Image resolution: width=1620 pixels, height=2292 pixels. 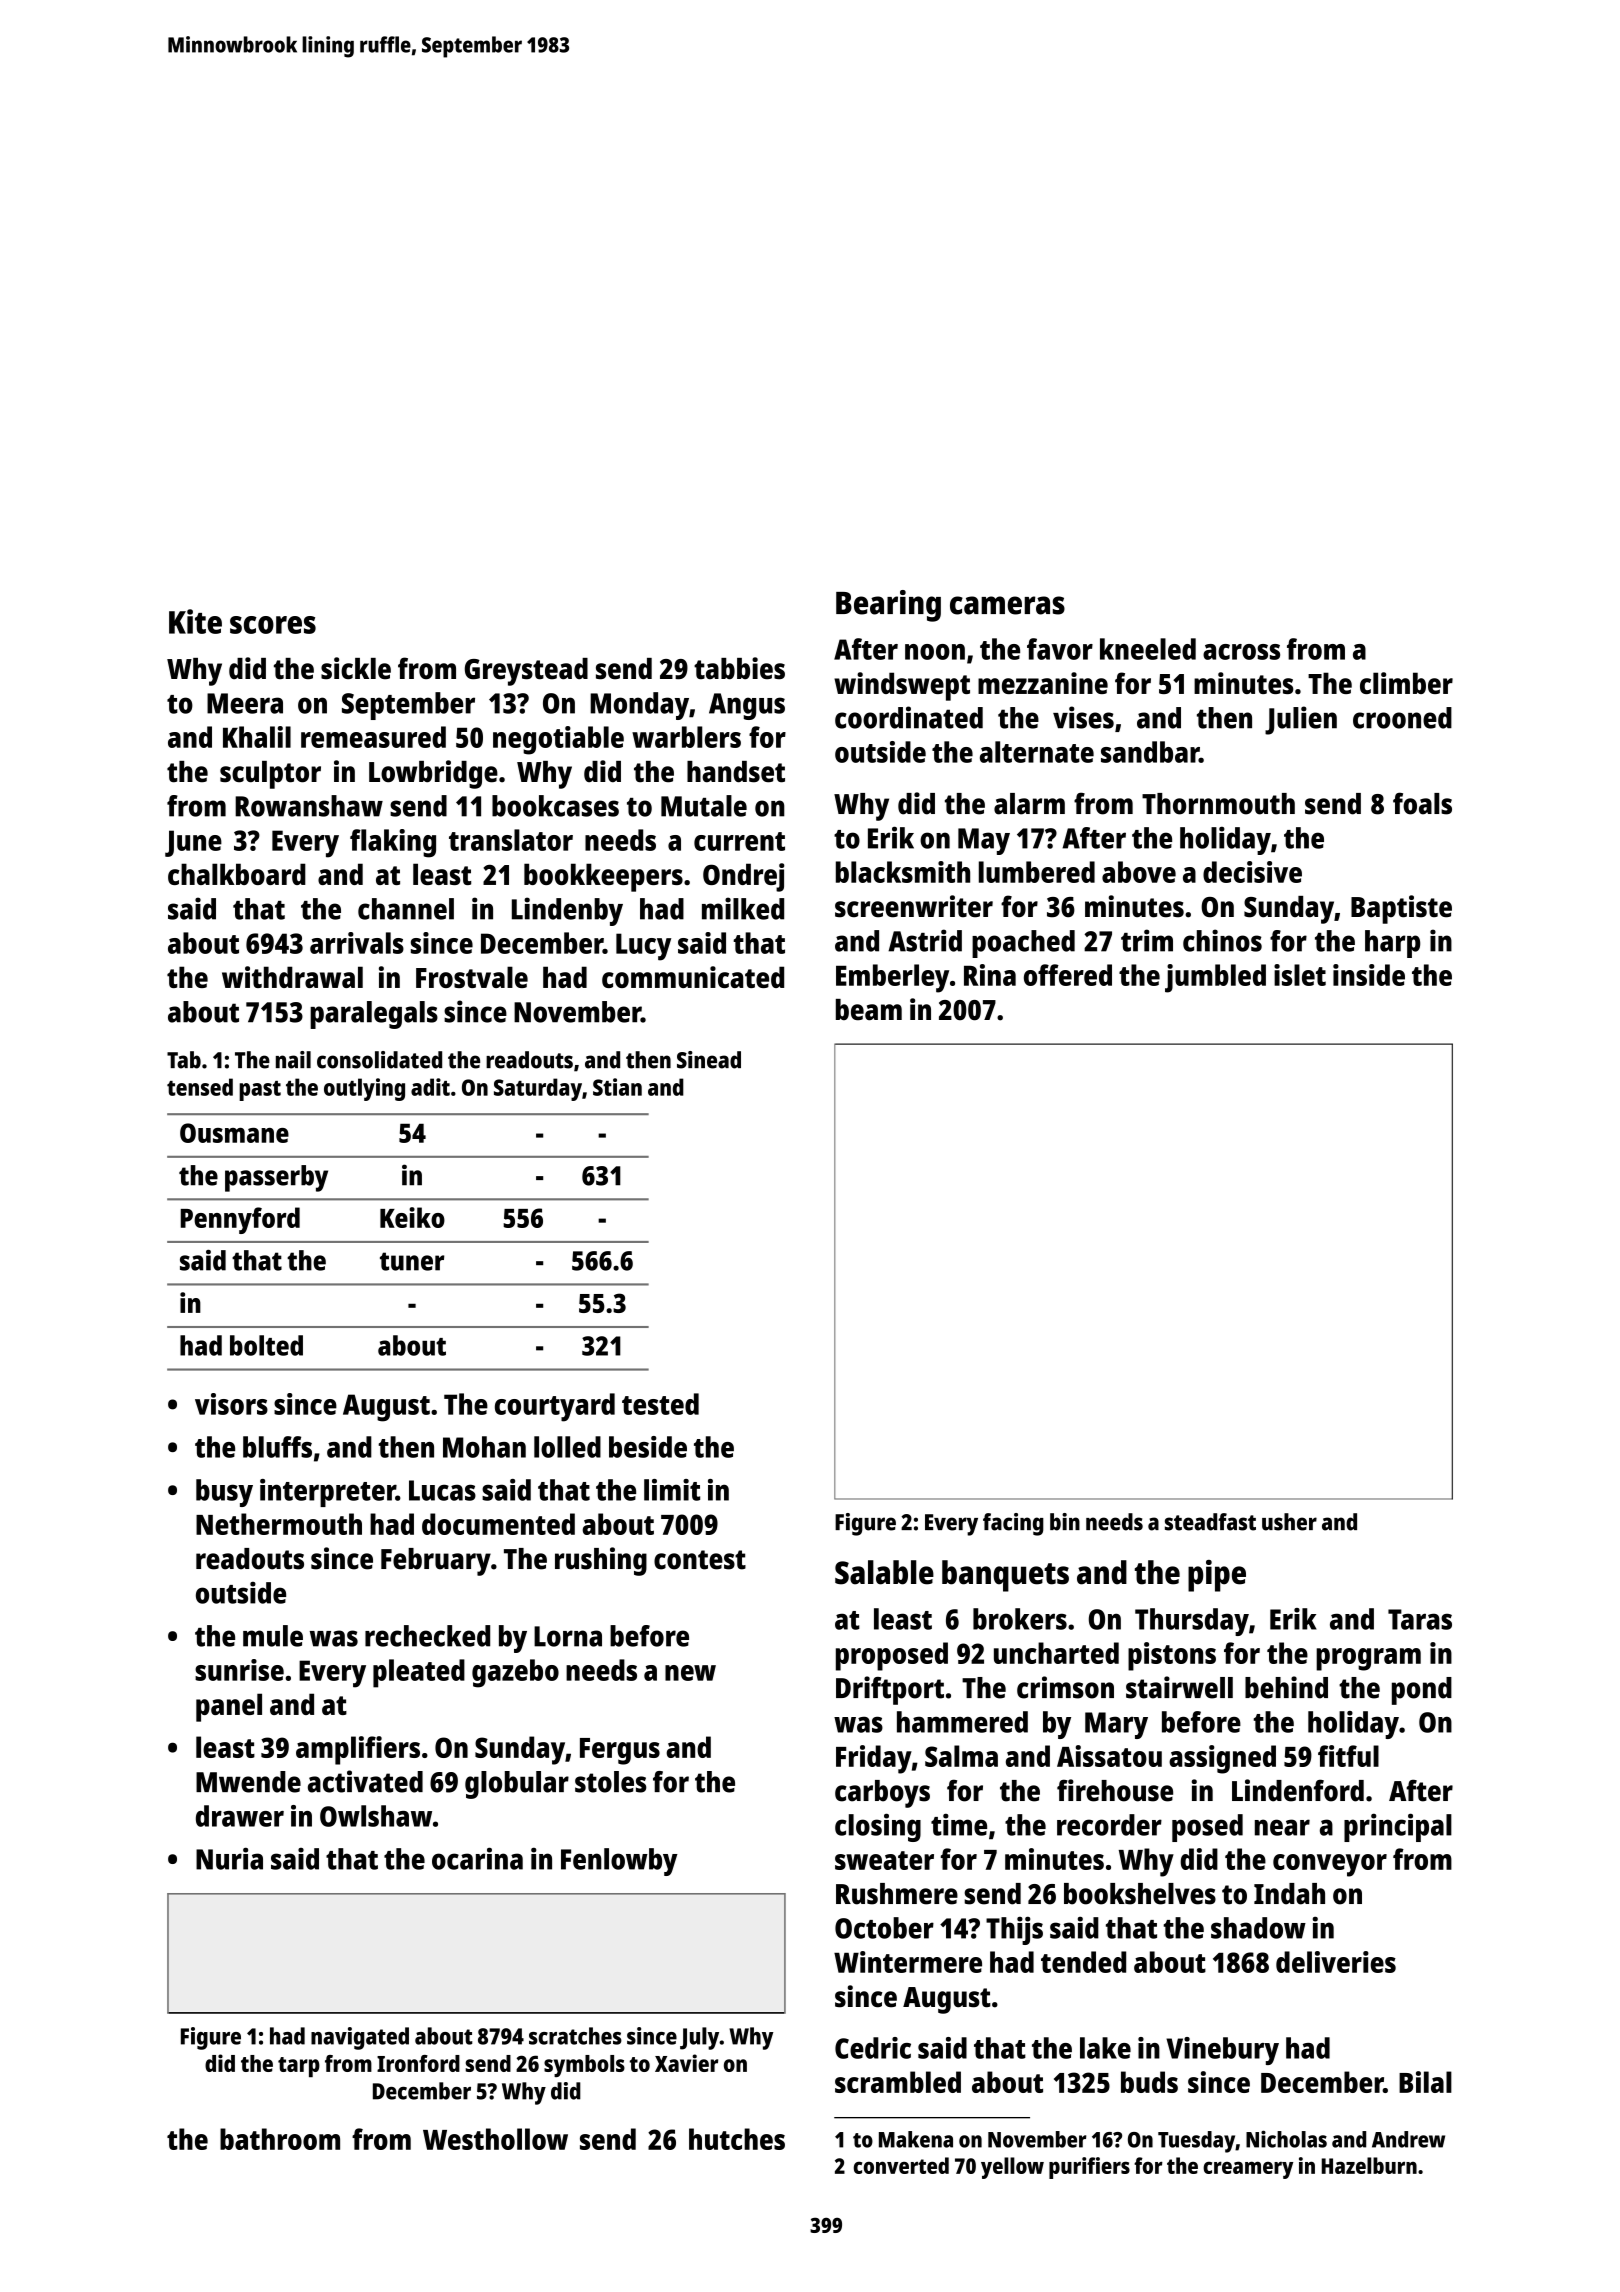 What do you see at coordinates (660, 1404) in the image?
I see `tested` at bounding box center [660, 1404].
